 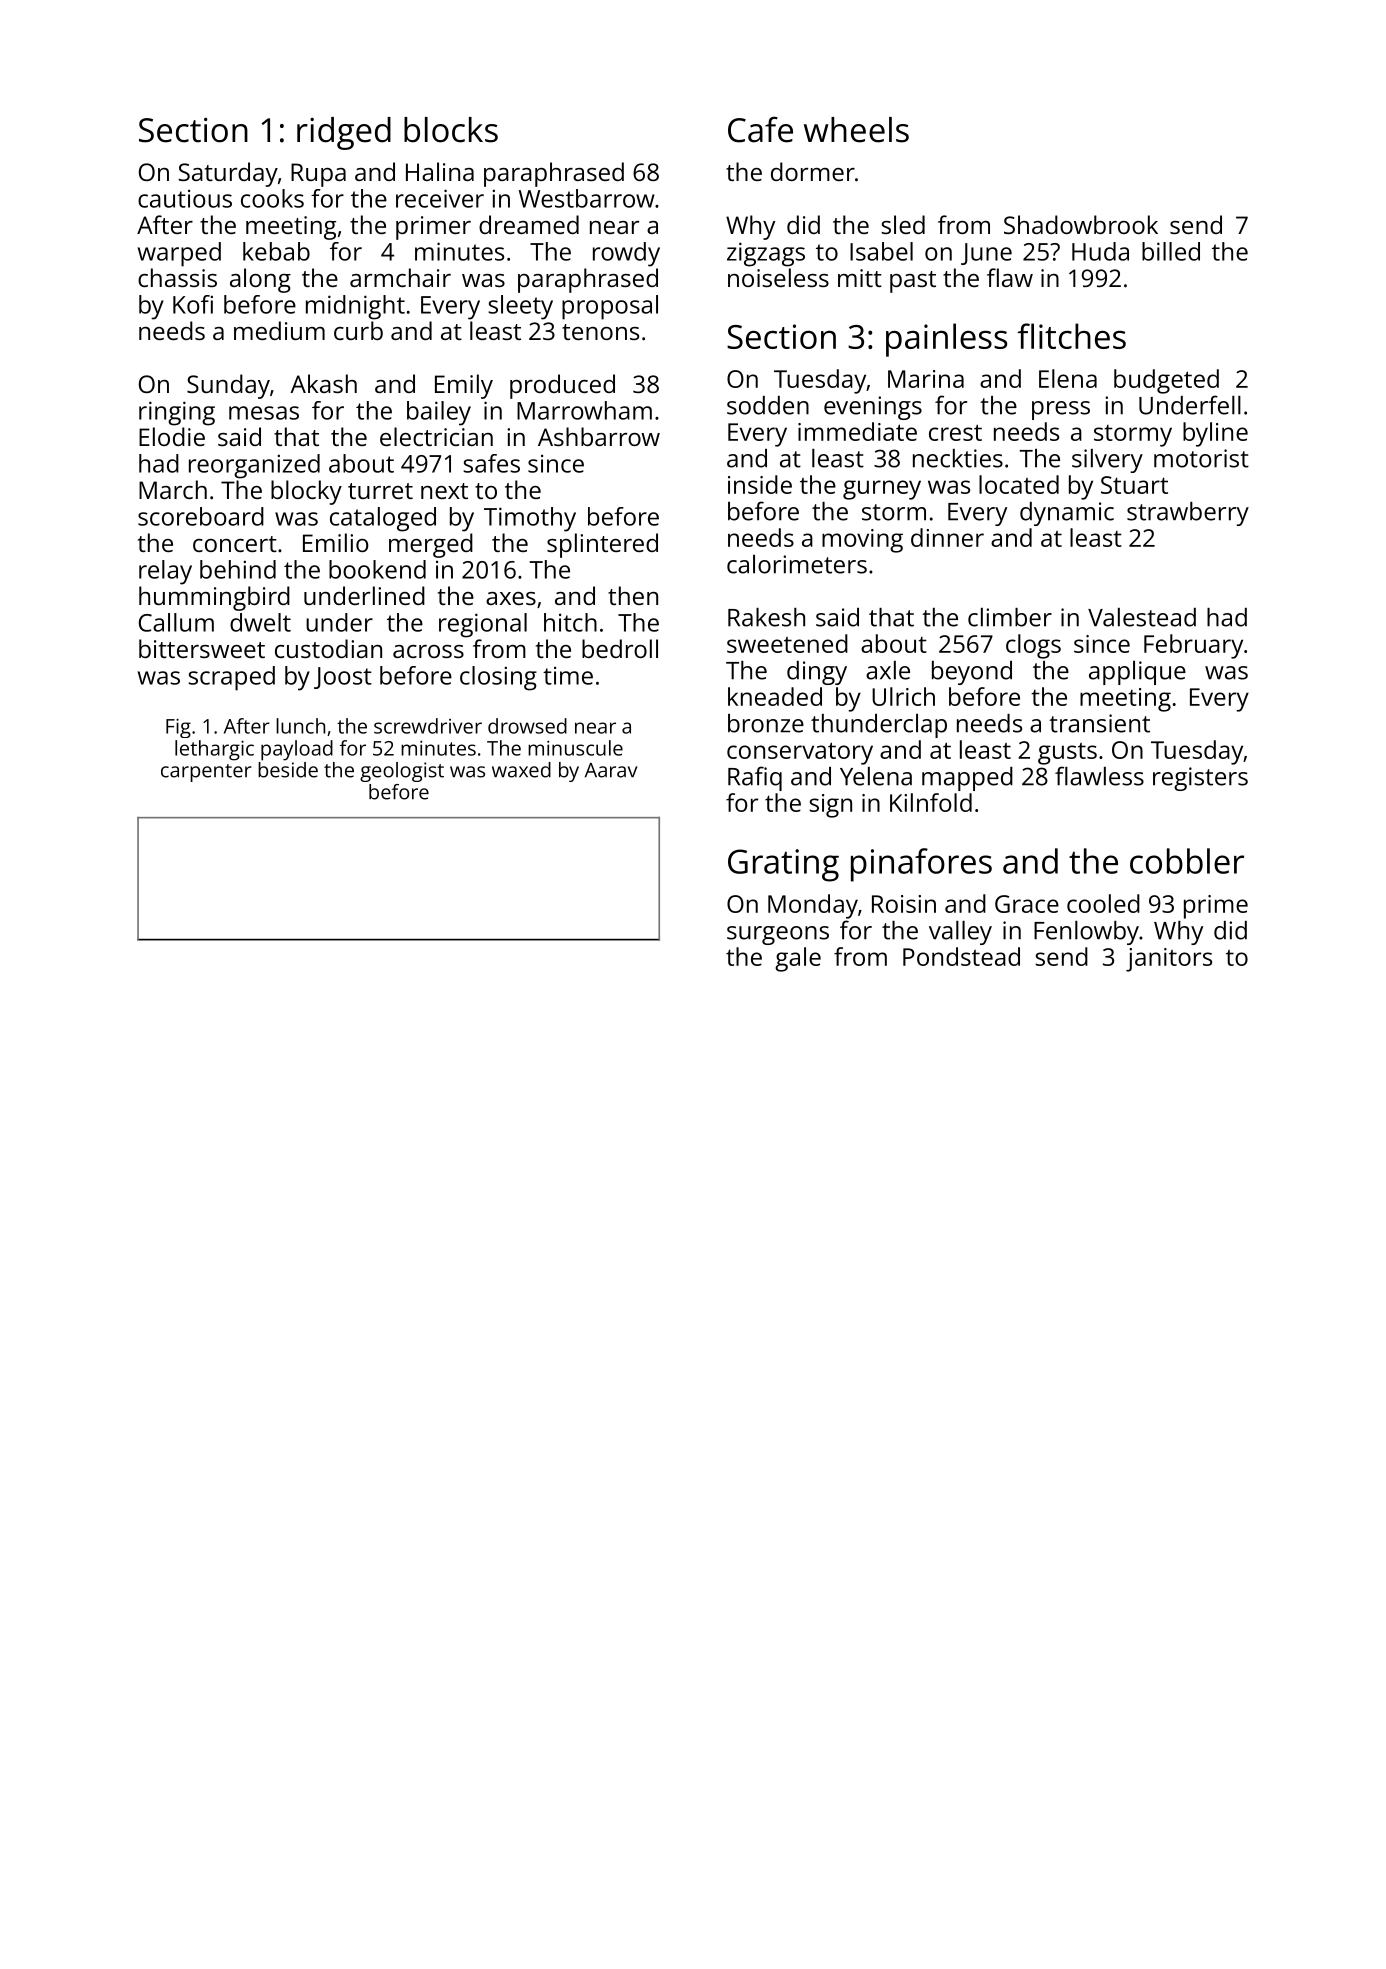 What do you see at coordinates (600, 332) in the screenshot?
I see `tenons` at bounding box center [600, 332].
